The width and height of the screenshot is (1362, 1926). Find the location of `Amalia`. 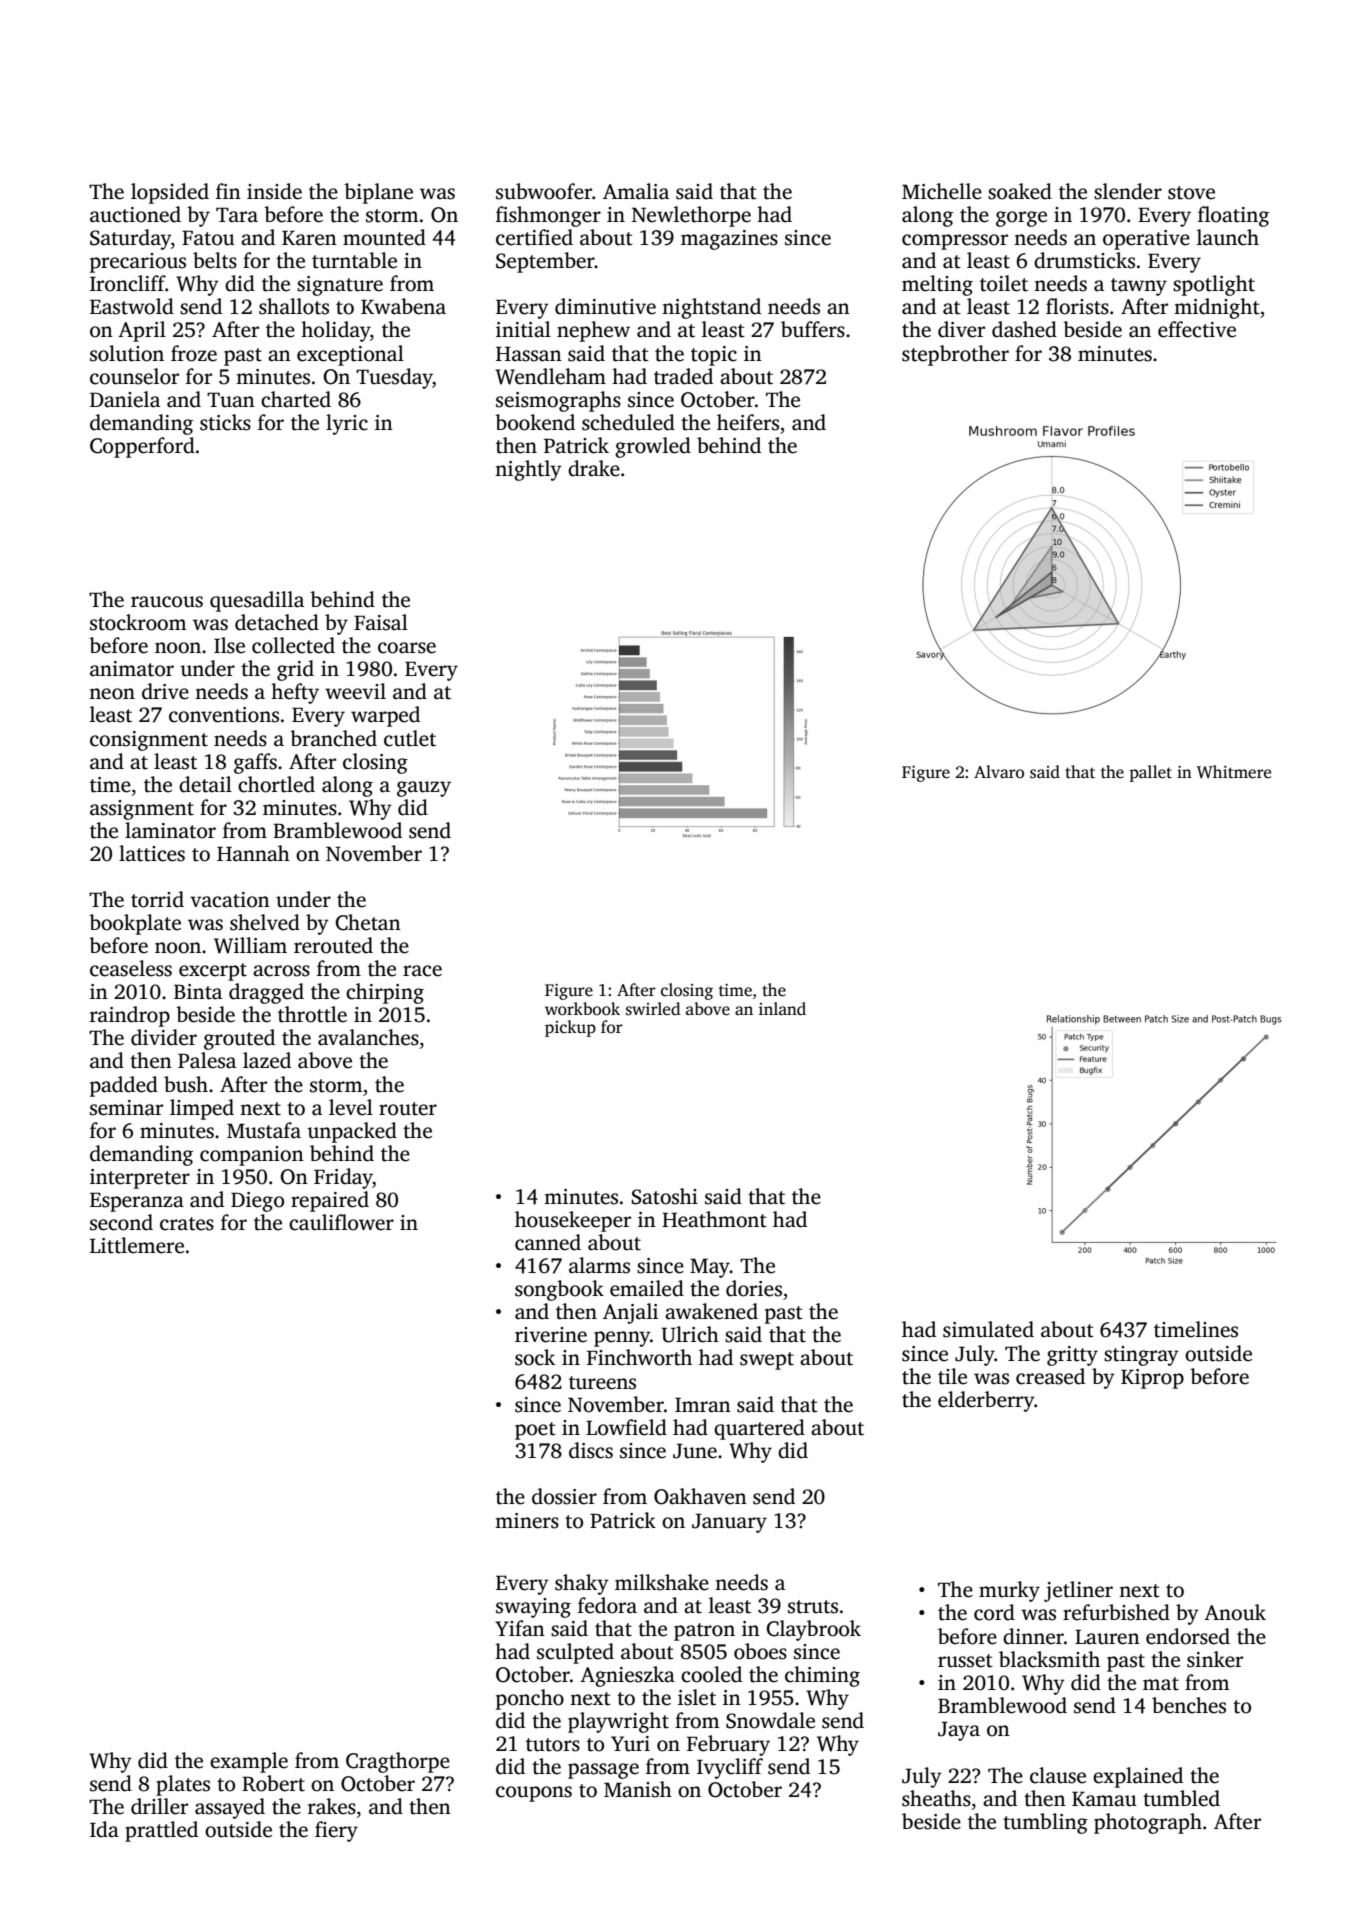

Amalia is located at coordinates (636, 191).
